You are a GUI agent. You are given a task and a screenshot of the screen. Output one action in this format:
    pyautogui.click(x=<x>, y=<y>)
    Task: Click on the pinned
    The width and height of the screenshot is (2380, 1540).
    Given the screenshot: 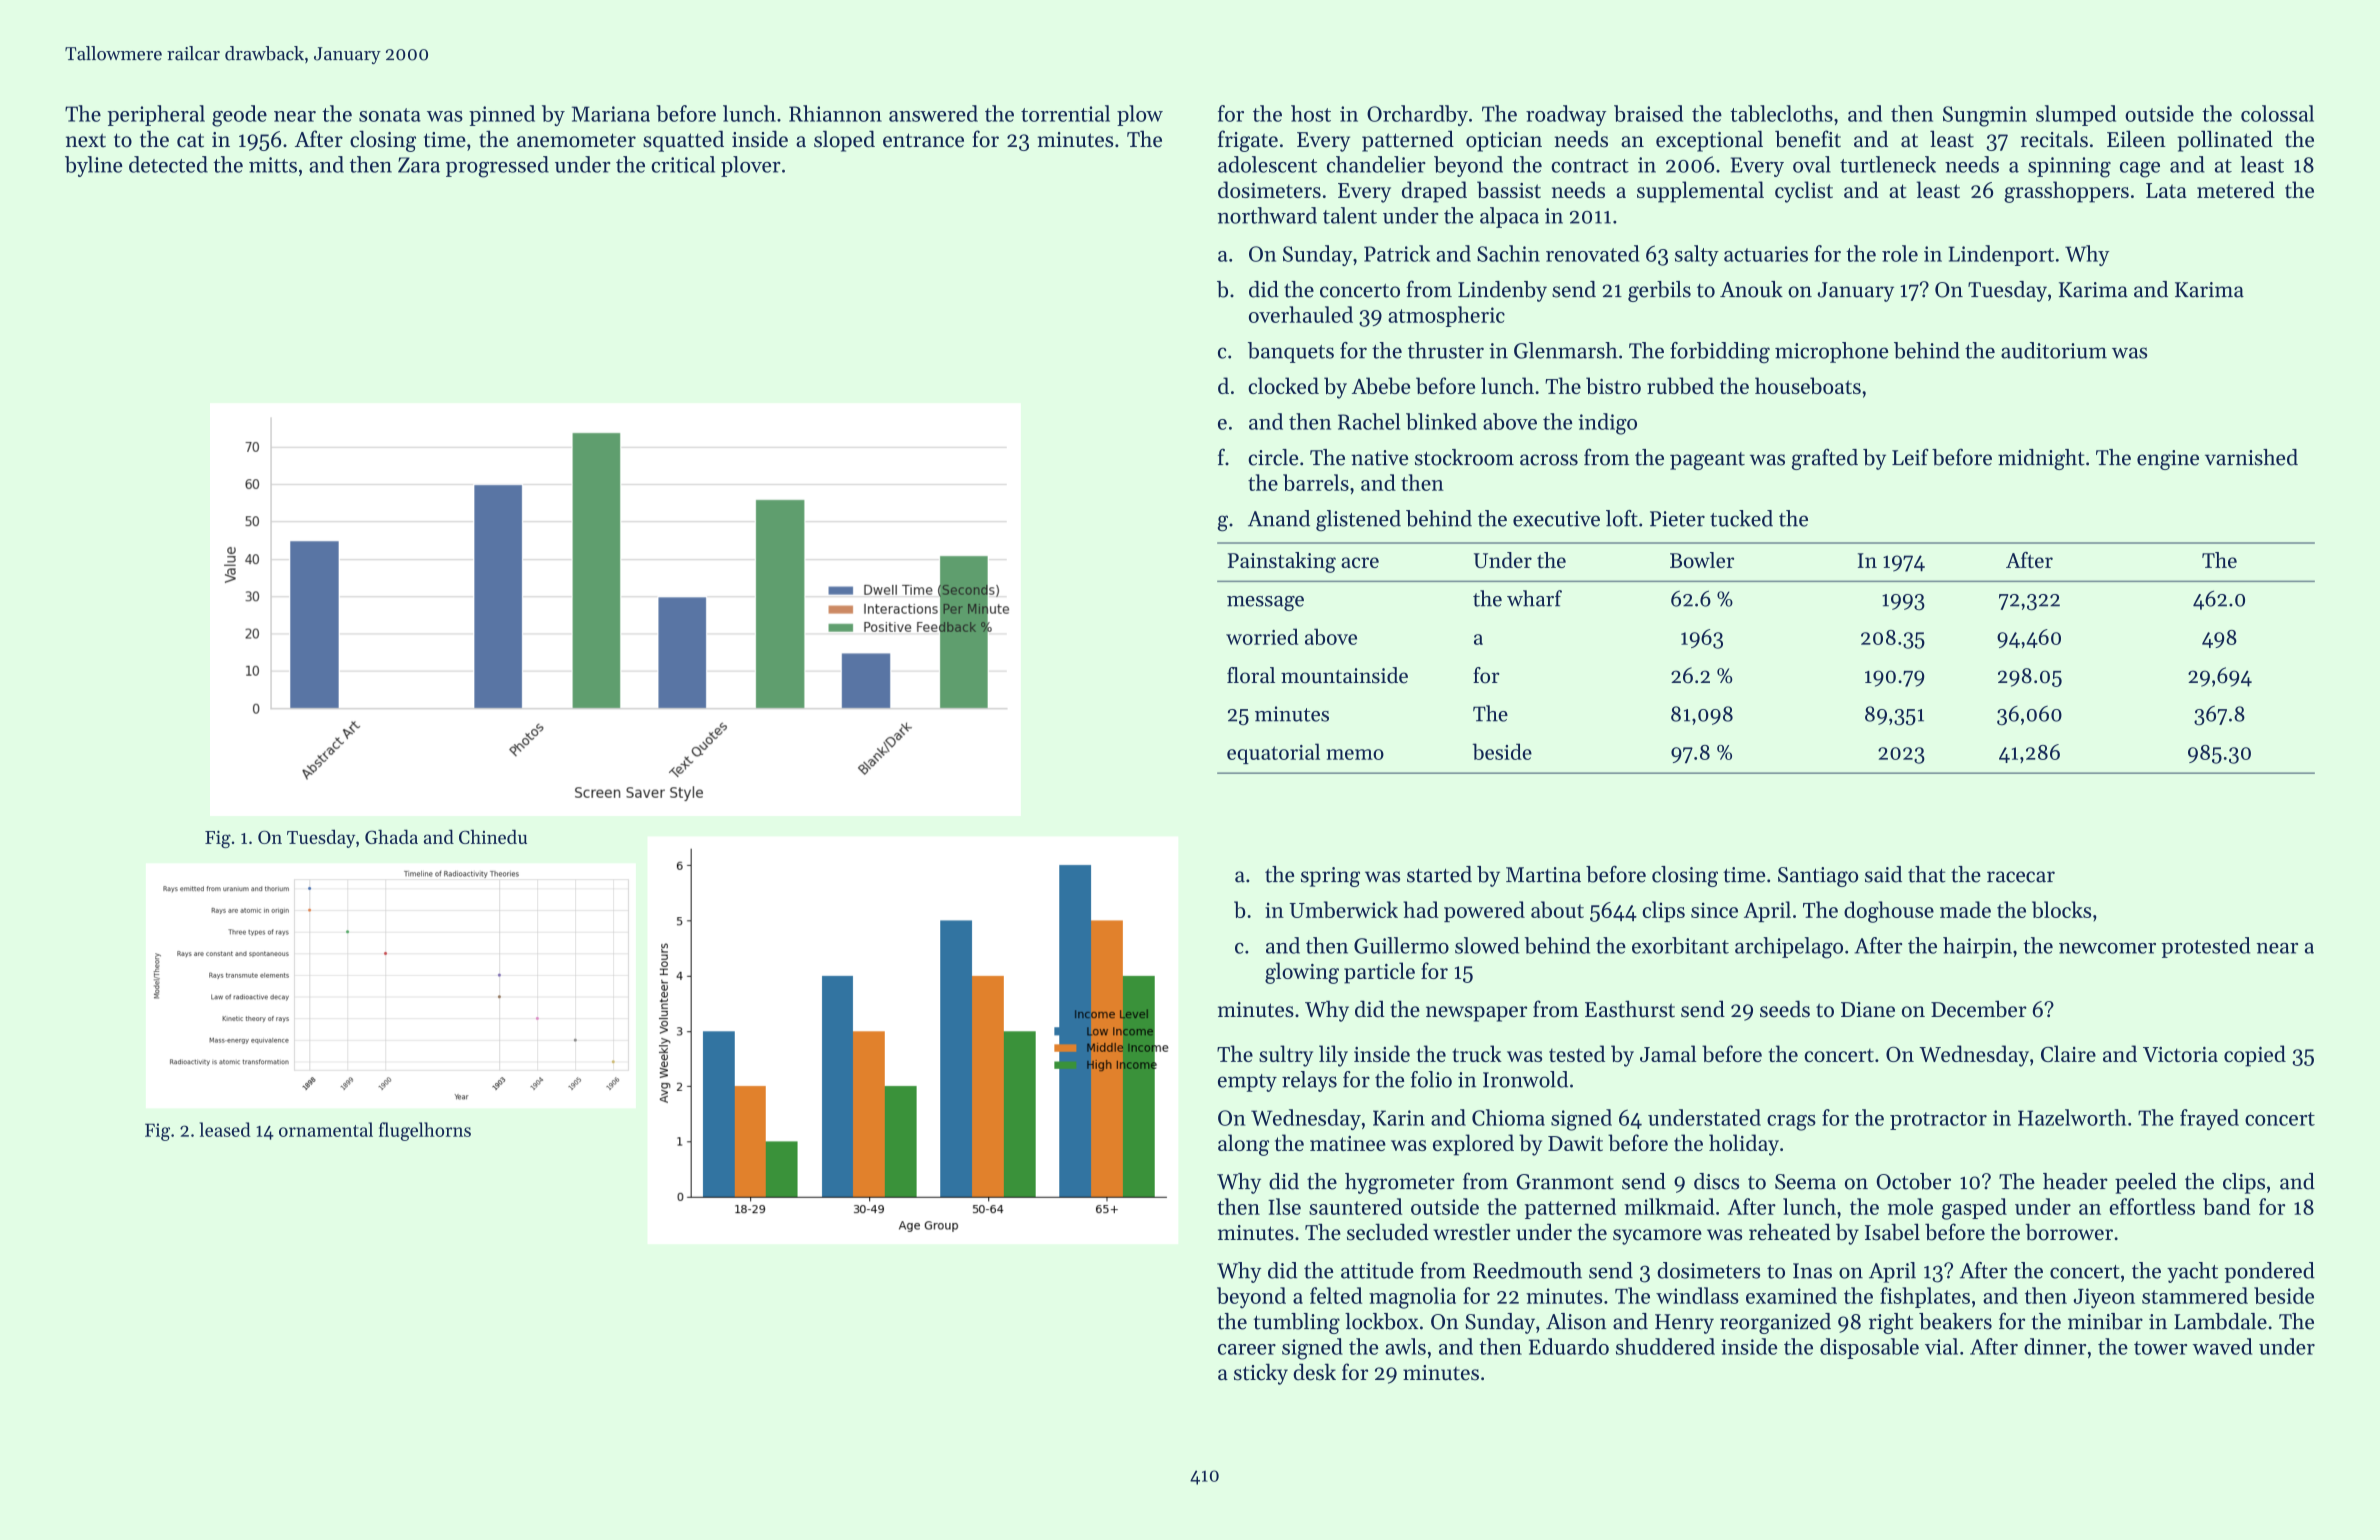 What is the action you would take?
    pyautogui.click(x=502, y=115)
